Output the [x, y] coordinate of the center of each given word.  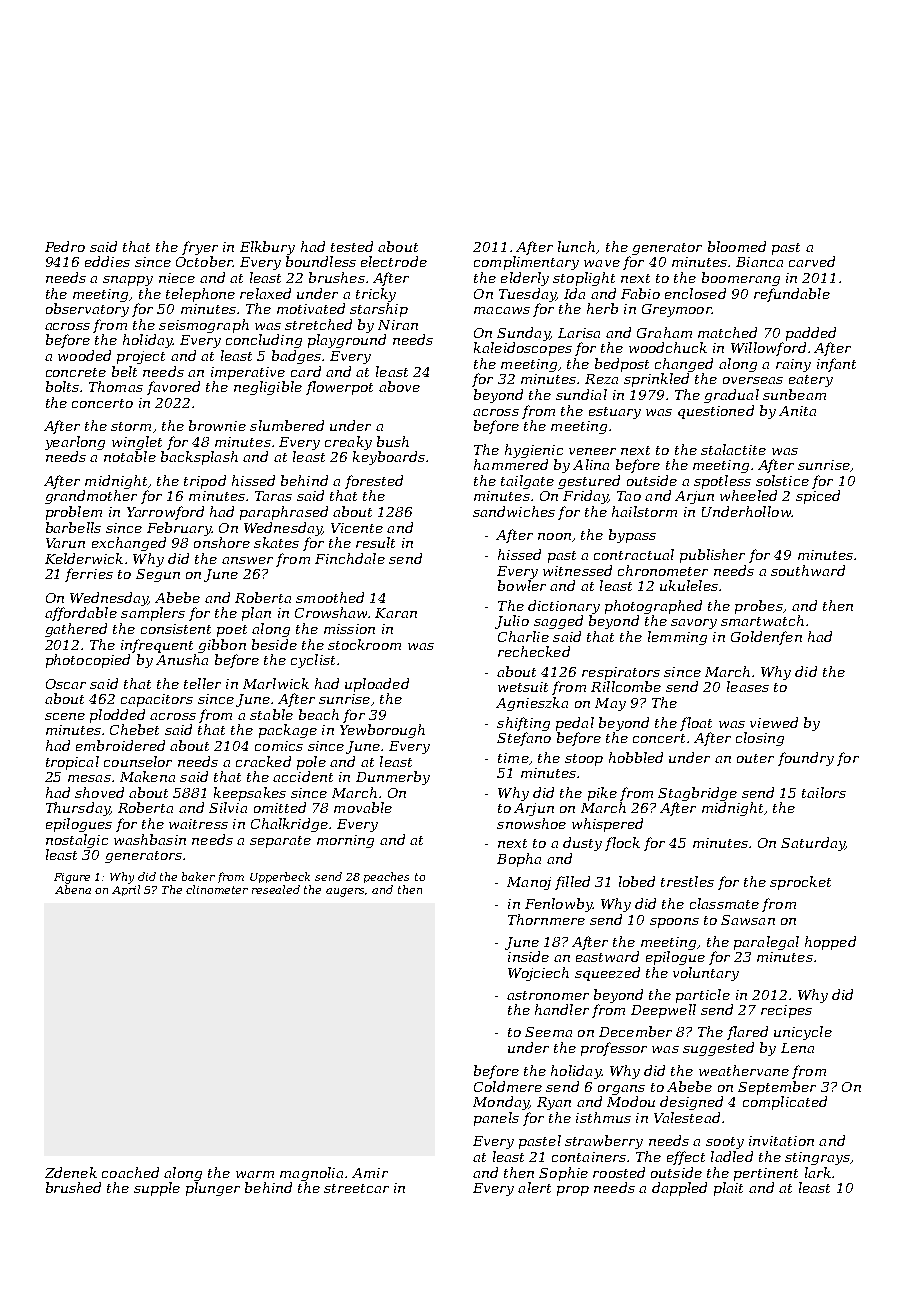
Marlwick [276, 683]
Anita [797, 411]
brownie [217, 425]
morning [345, 841]
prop [573, 1191]
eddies [107, 261]
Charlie [523, 636]
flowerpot [339, 388]
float [696, 724]
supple [157, 1189]
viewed [774, 722]
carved [812, 261]
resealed [276, 889]
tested [352, 246]
